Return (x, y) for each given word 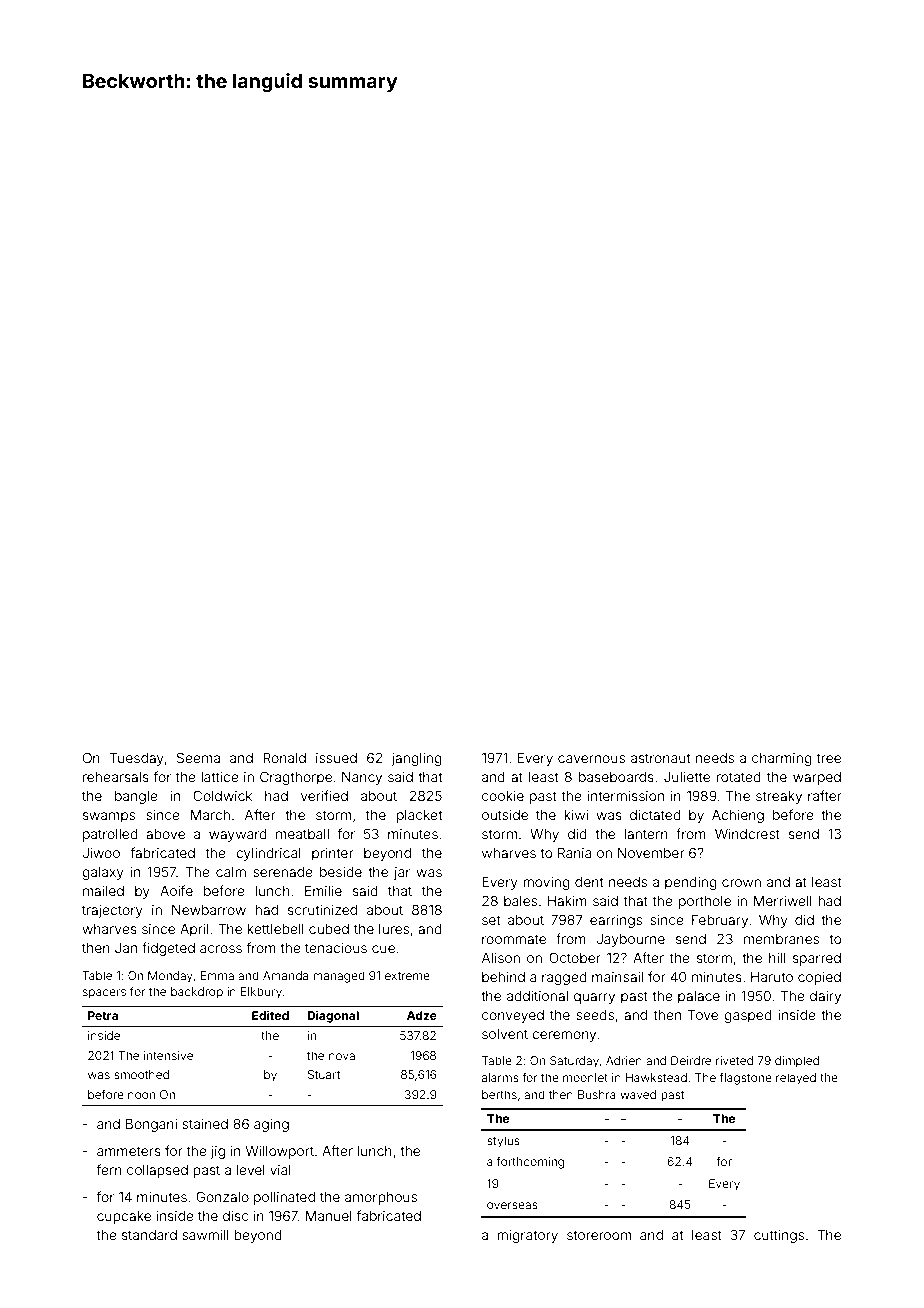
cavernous (591, 759)
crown (741, 883)
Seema (198, 757)
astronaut (660, 758)
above (165, 834)
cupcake (124, 1217)
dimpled (797, 1062)
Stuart (324, 1074)
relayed (796, 1079)
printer (333, 854)
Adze (422, 1015)
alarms (500, 1077)
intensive (168, 1055)
